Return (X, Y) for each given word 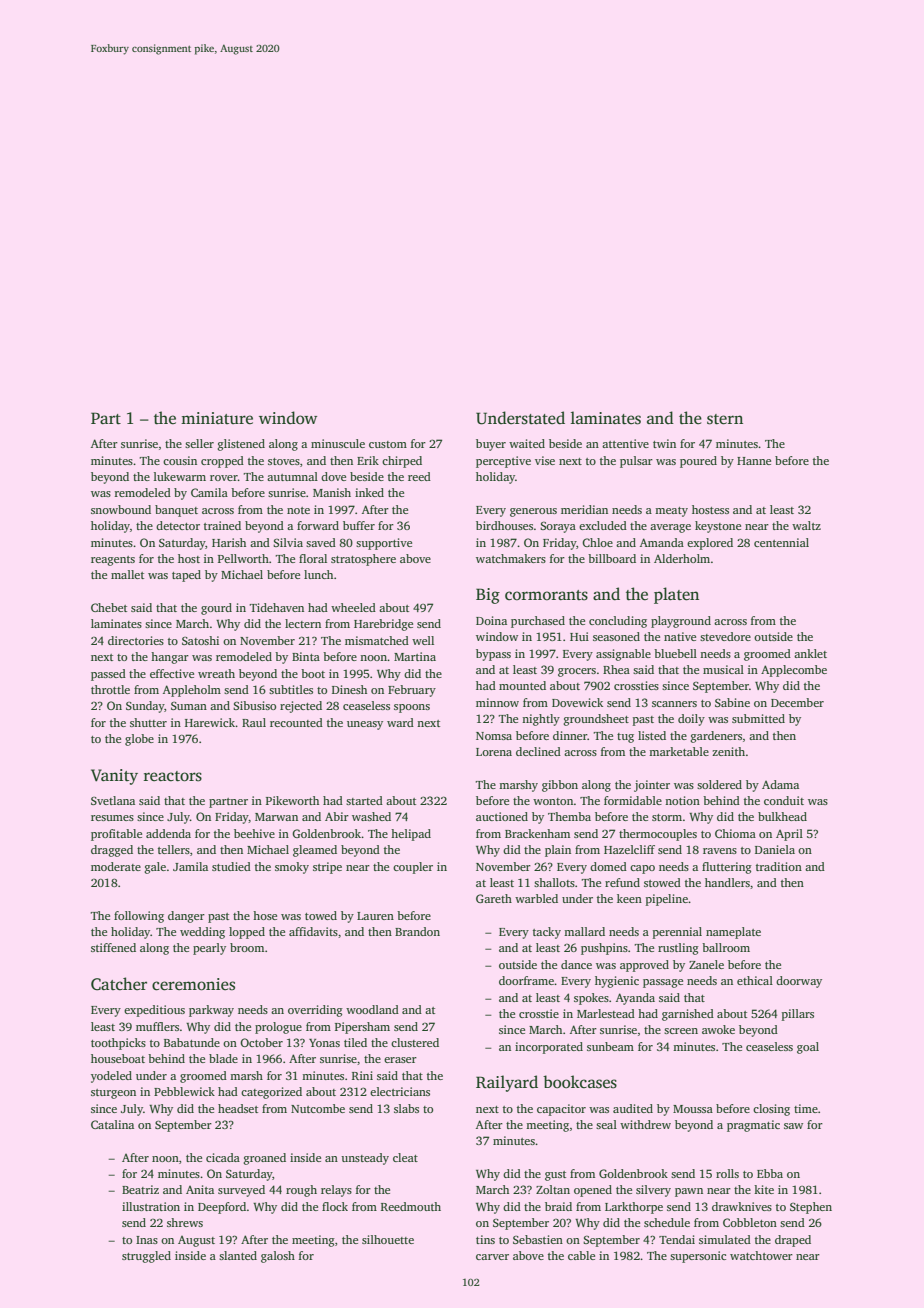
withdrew (645, 1124)
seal (606, 1124)
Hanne (754, 461)
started (364, 800)
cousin (180, 460)
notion (682, 800)
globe (139, 740)
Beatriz (140, 1189)
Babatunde (192, 1042)
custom (388, 444)
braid (558, 1206)
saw (793, 1126)
